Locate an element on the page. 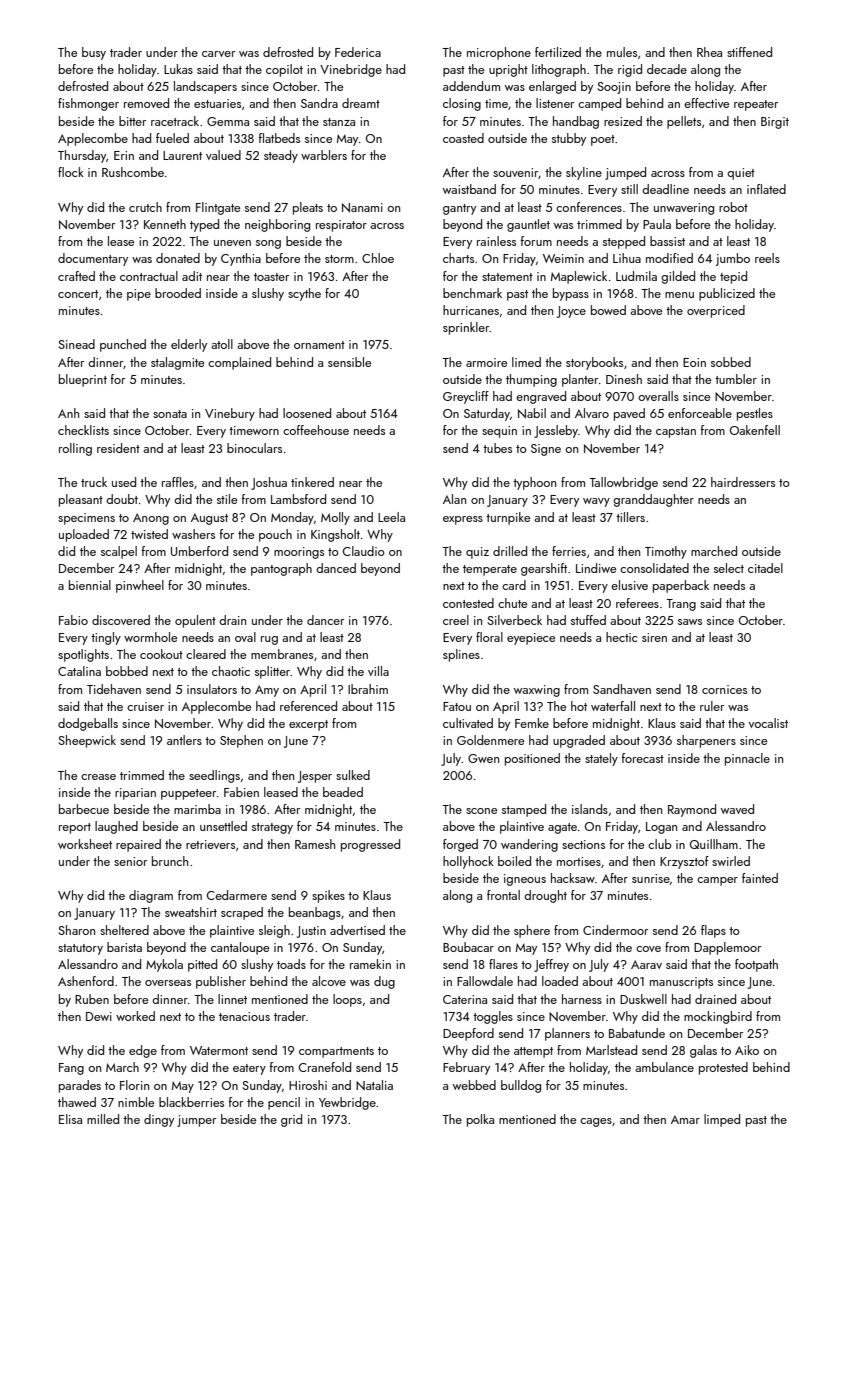  cornices is located at coordinates (724, 689).
